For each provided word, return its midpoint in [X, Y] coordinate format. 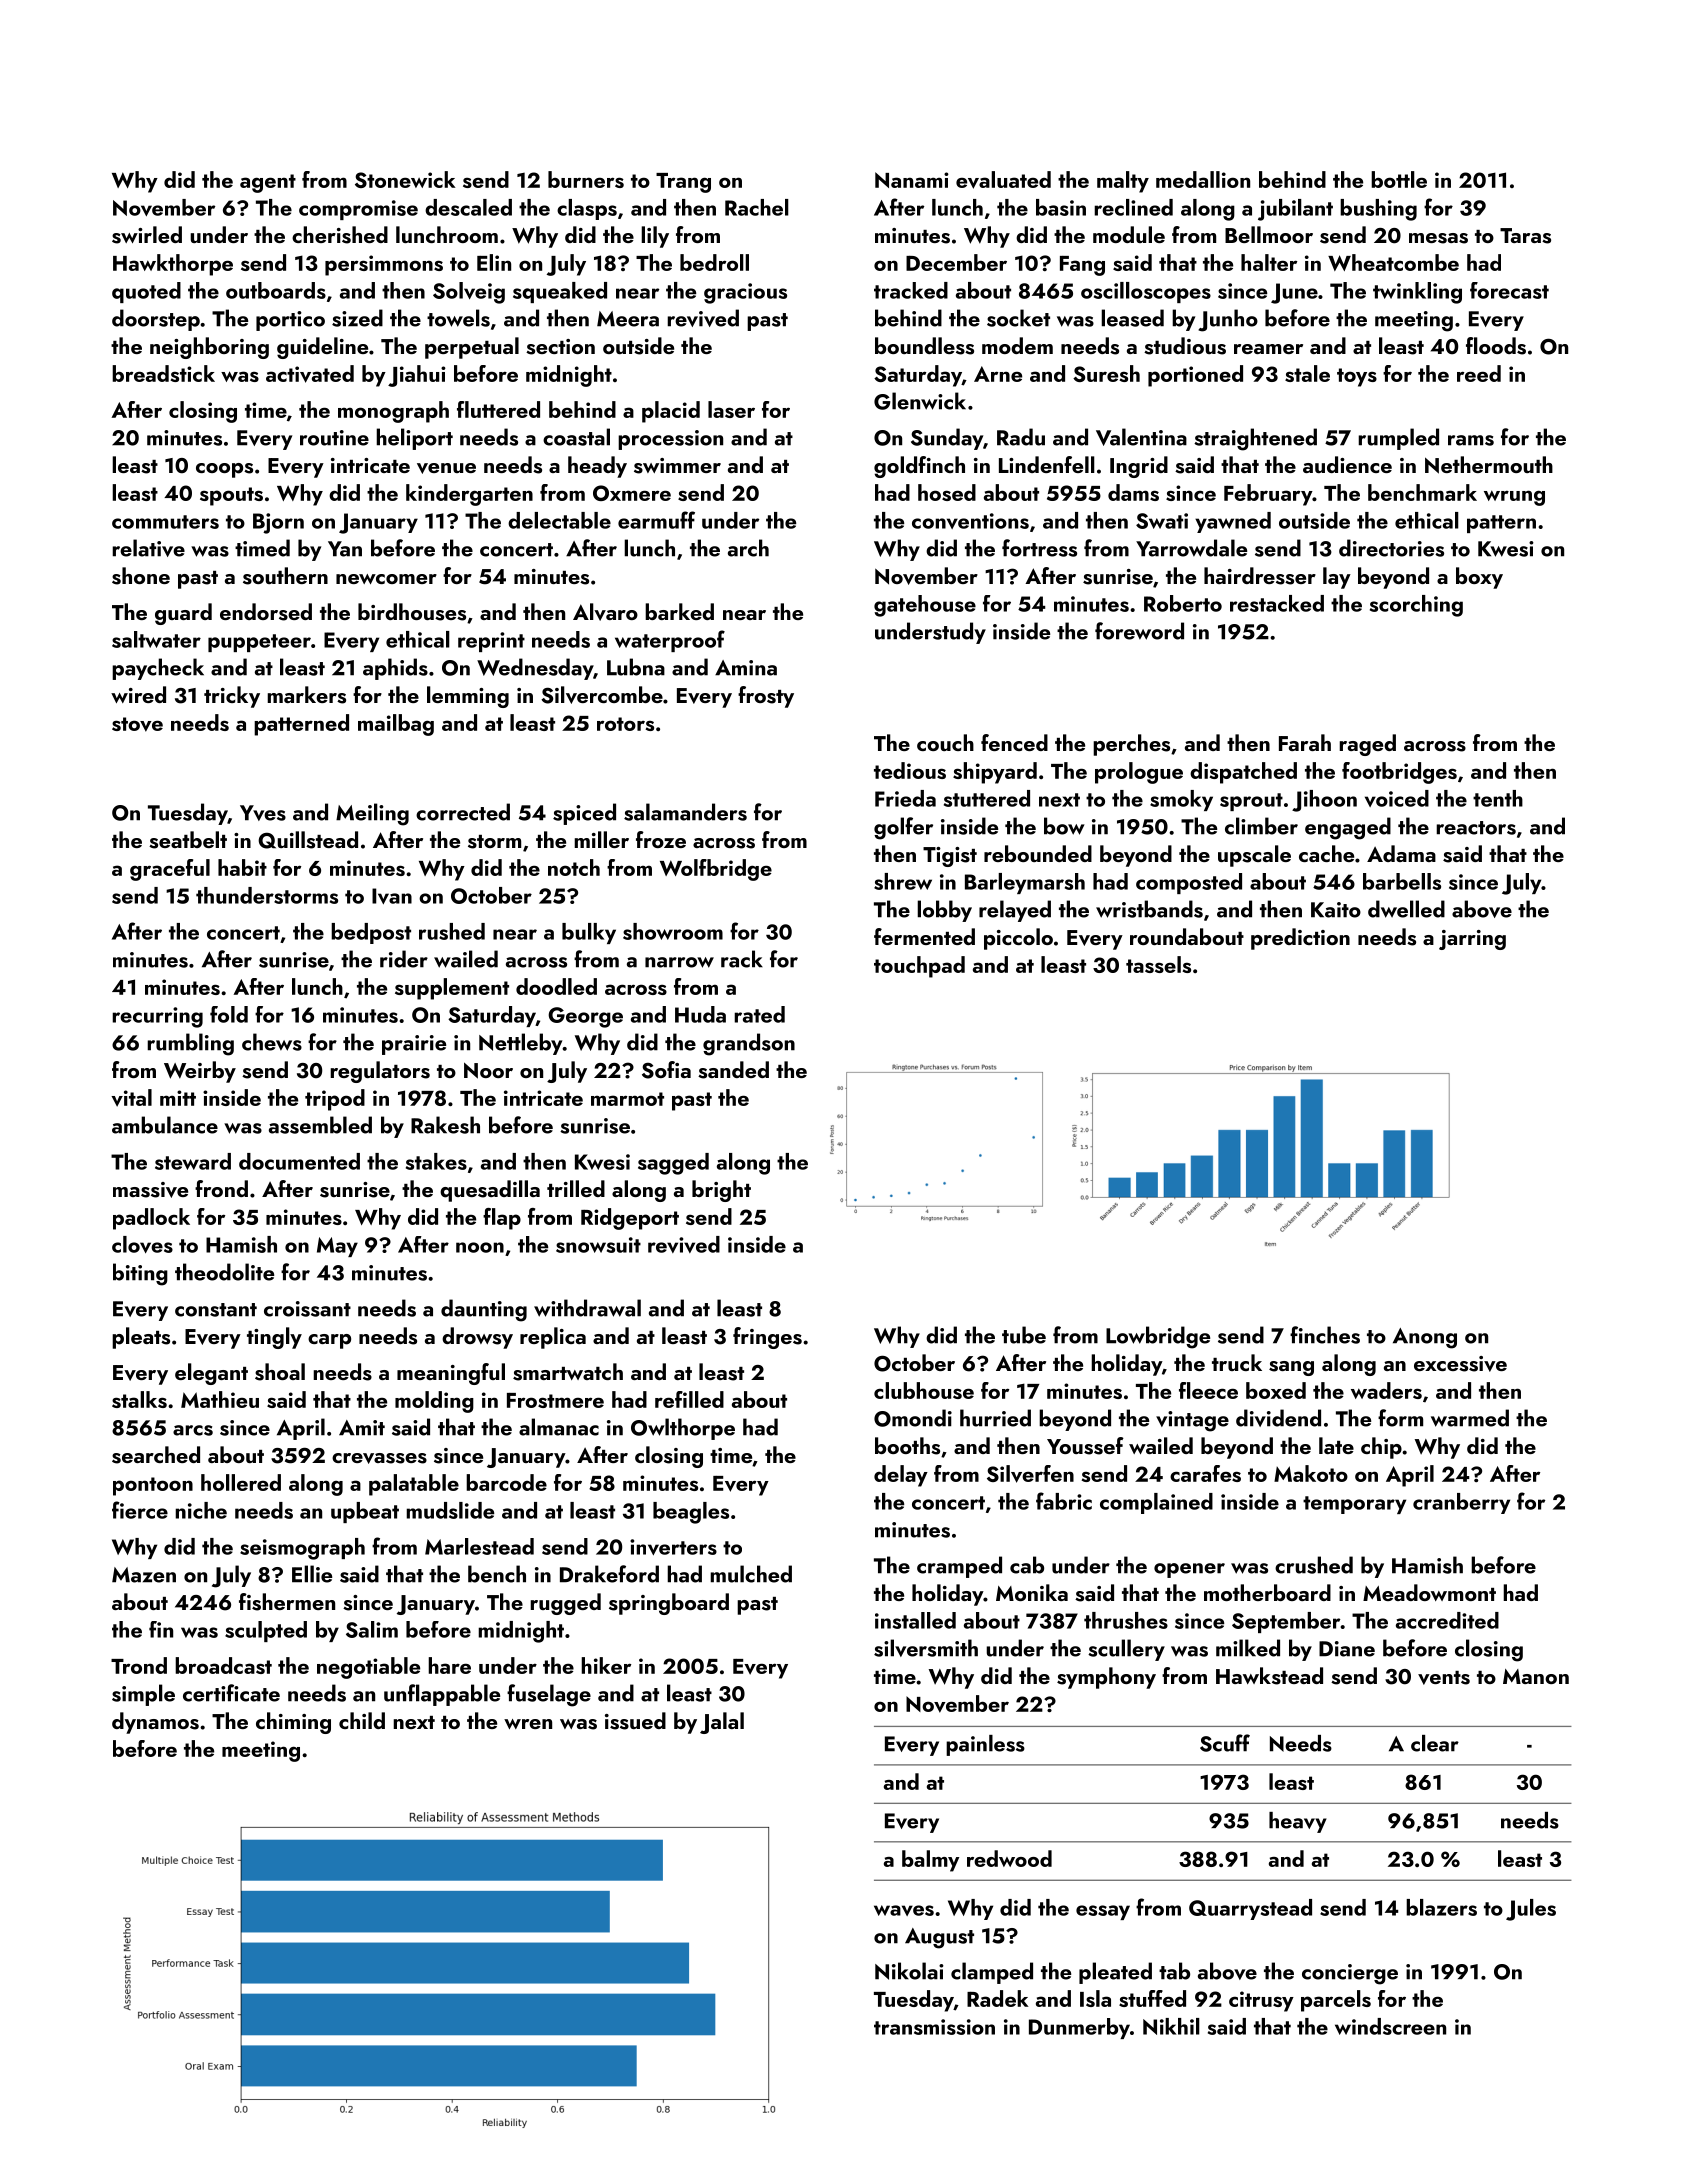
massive [150, 1190]
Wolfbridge [716, 870]
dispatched [1243, 773]
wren [528, 1724]
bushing [1378, 210]
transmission [934, 2027]
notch [574, 867]
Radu [1021, 437]
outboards [276, 290]
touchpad [919, 967]
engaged [1348, 828]
